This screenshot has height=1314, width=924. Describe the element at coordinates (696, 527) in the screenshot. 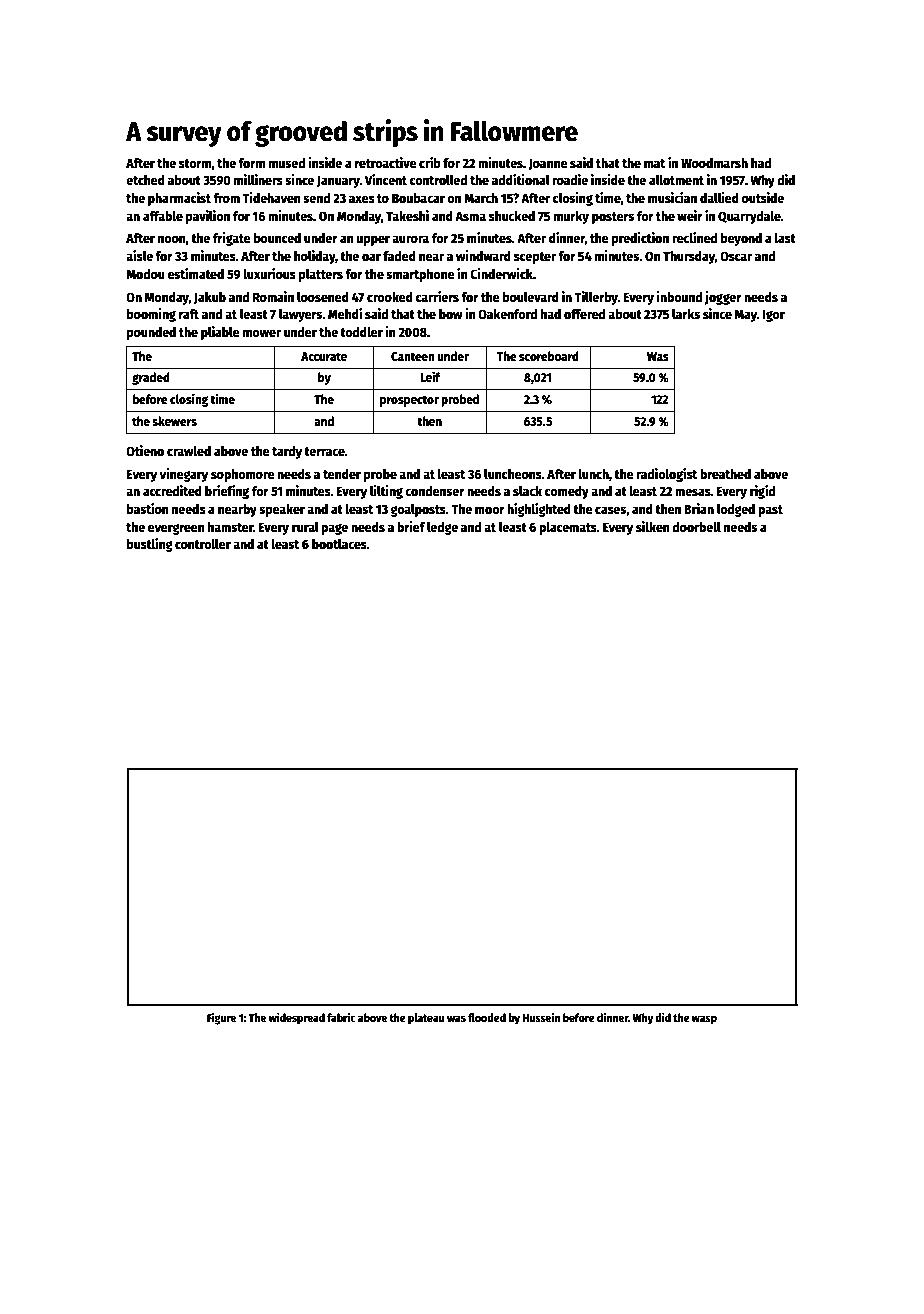

I see `doorbell` at that location.
